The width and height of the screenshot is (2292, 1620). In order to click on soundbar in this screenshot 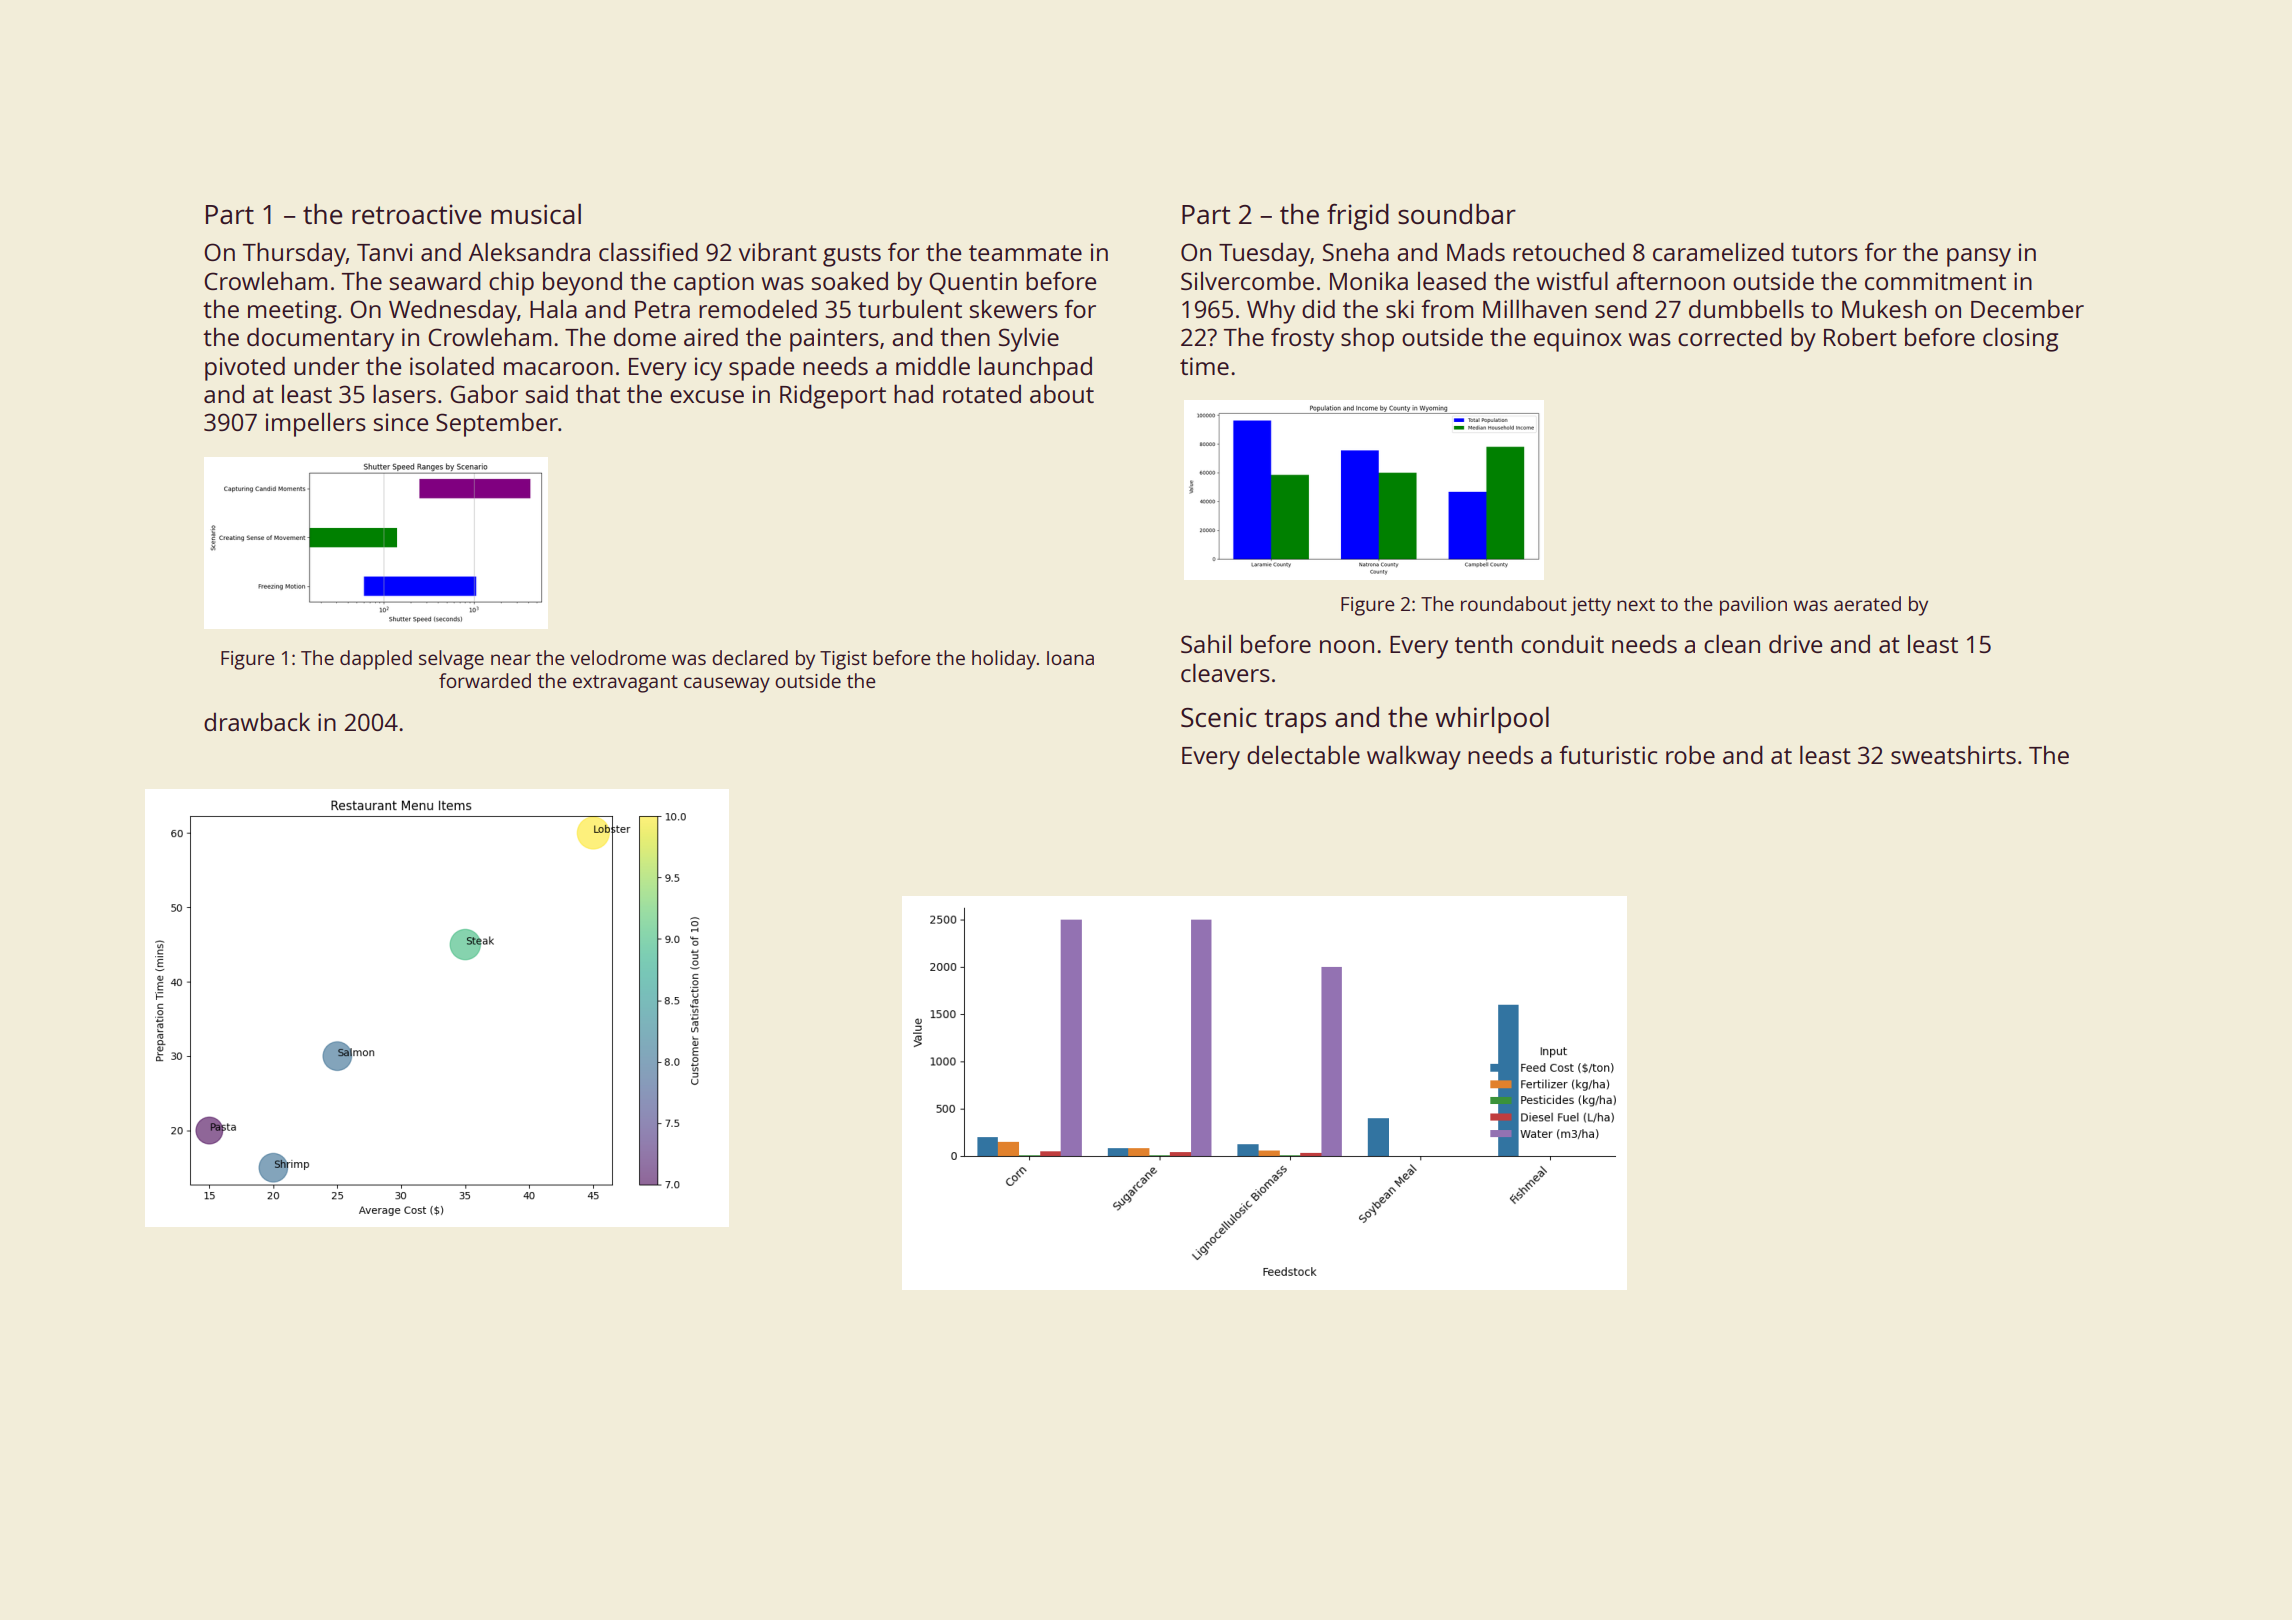, I will do `click(1457, 213)`.
